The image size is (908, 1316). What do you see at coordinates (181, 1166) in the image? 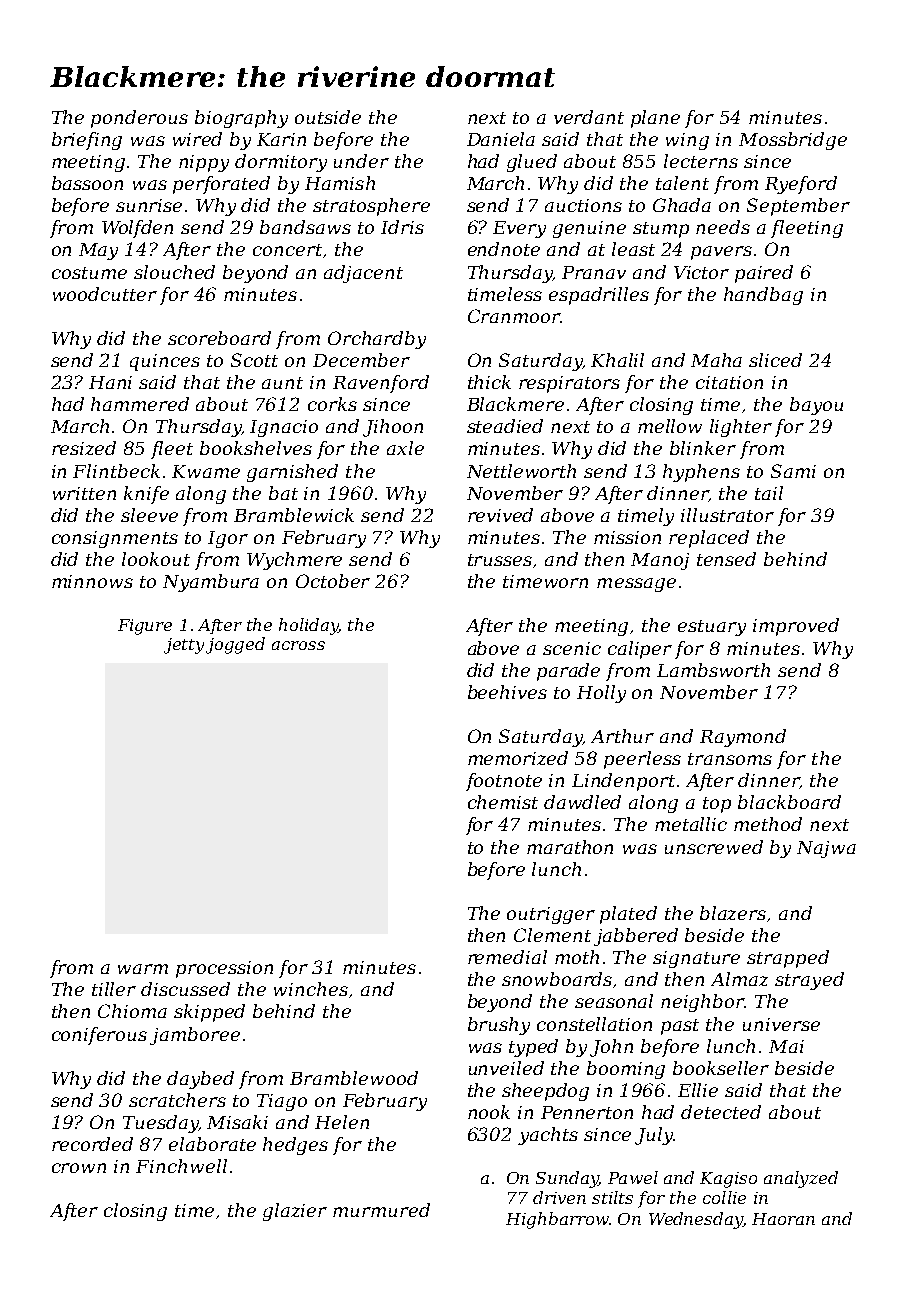
I see `Finchwell` at bounding box center [181, 1166].
